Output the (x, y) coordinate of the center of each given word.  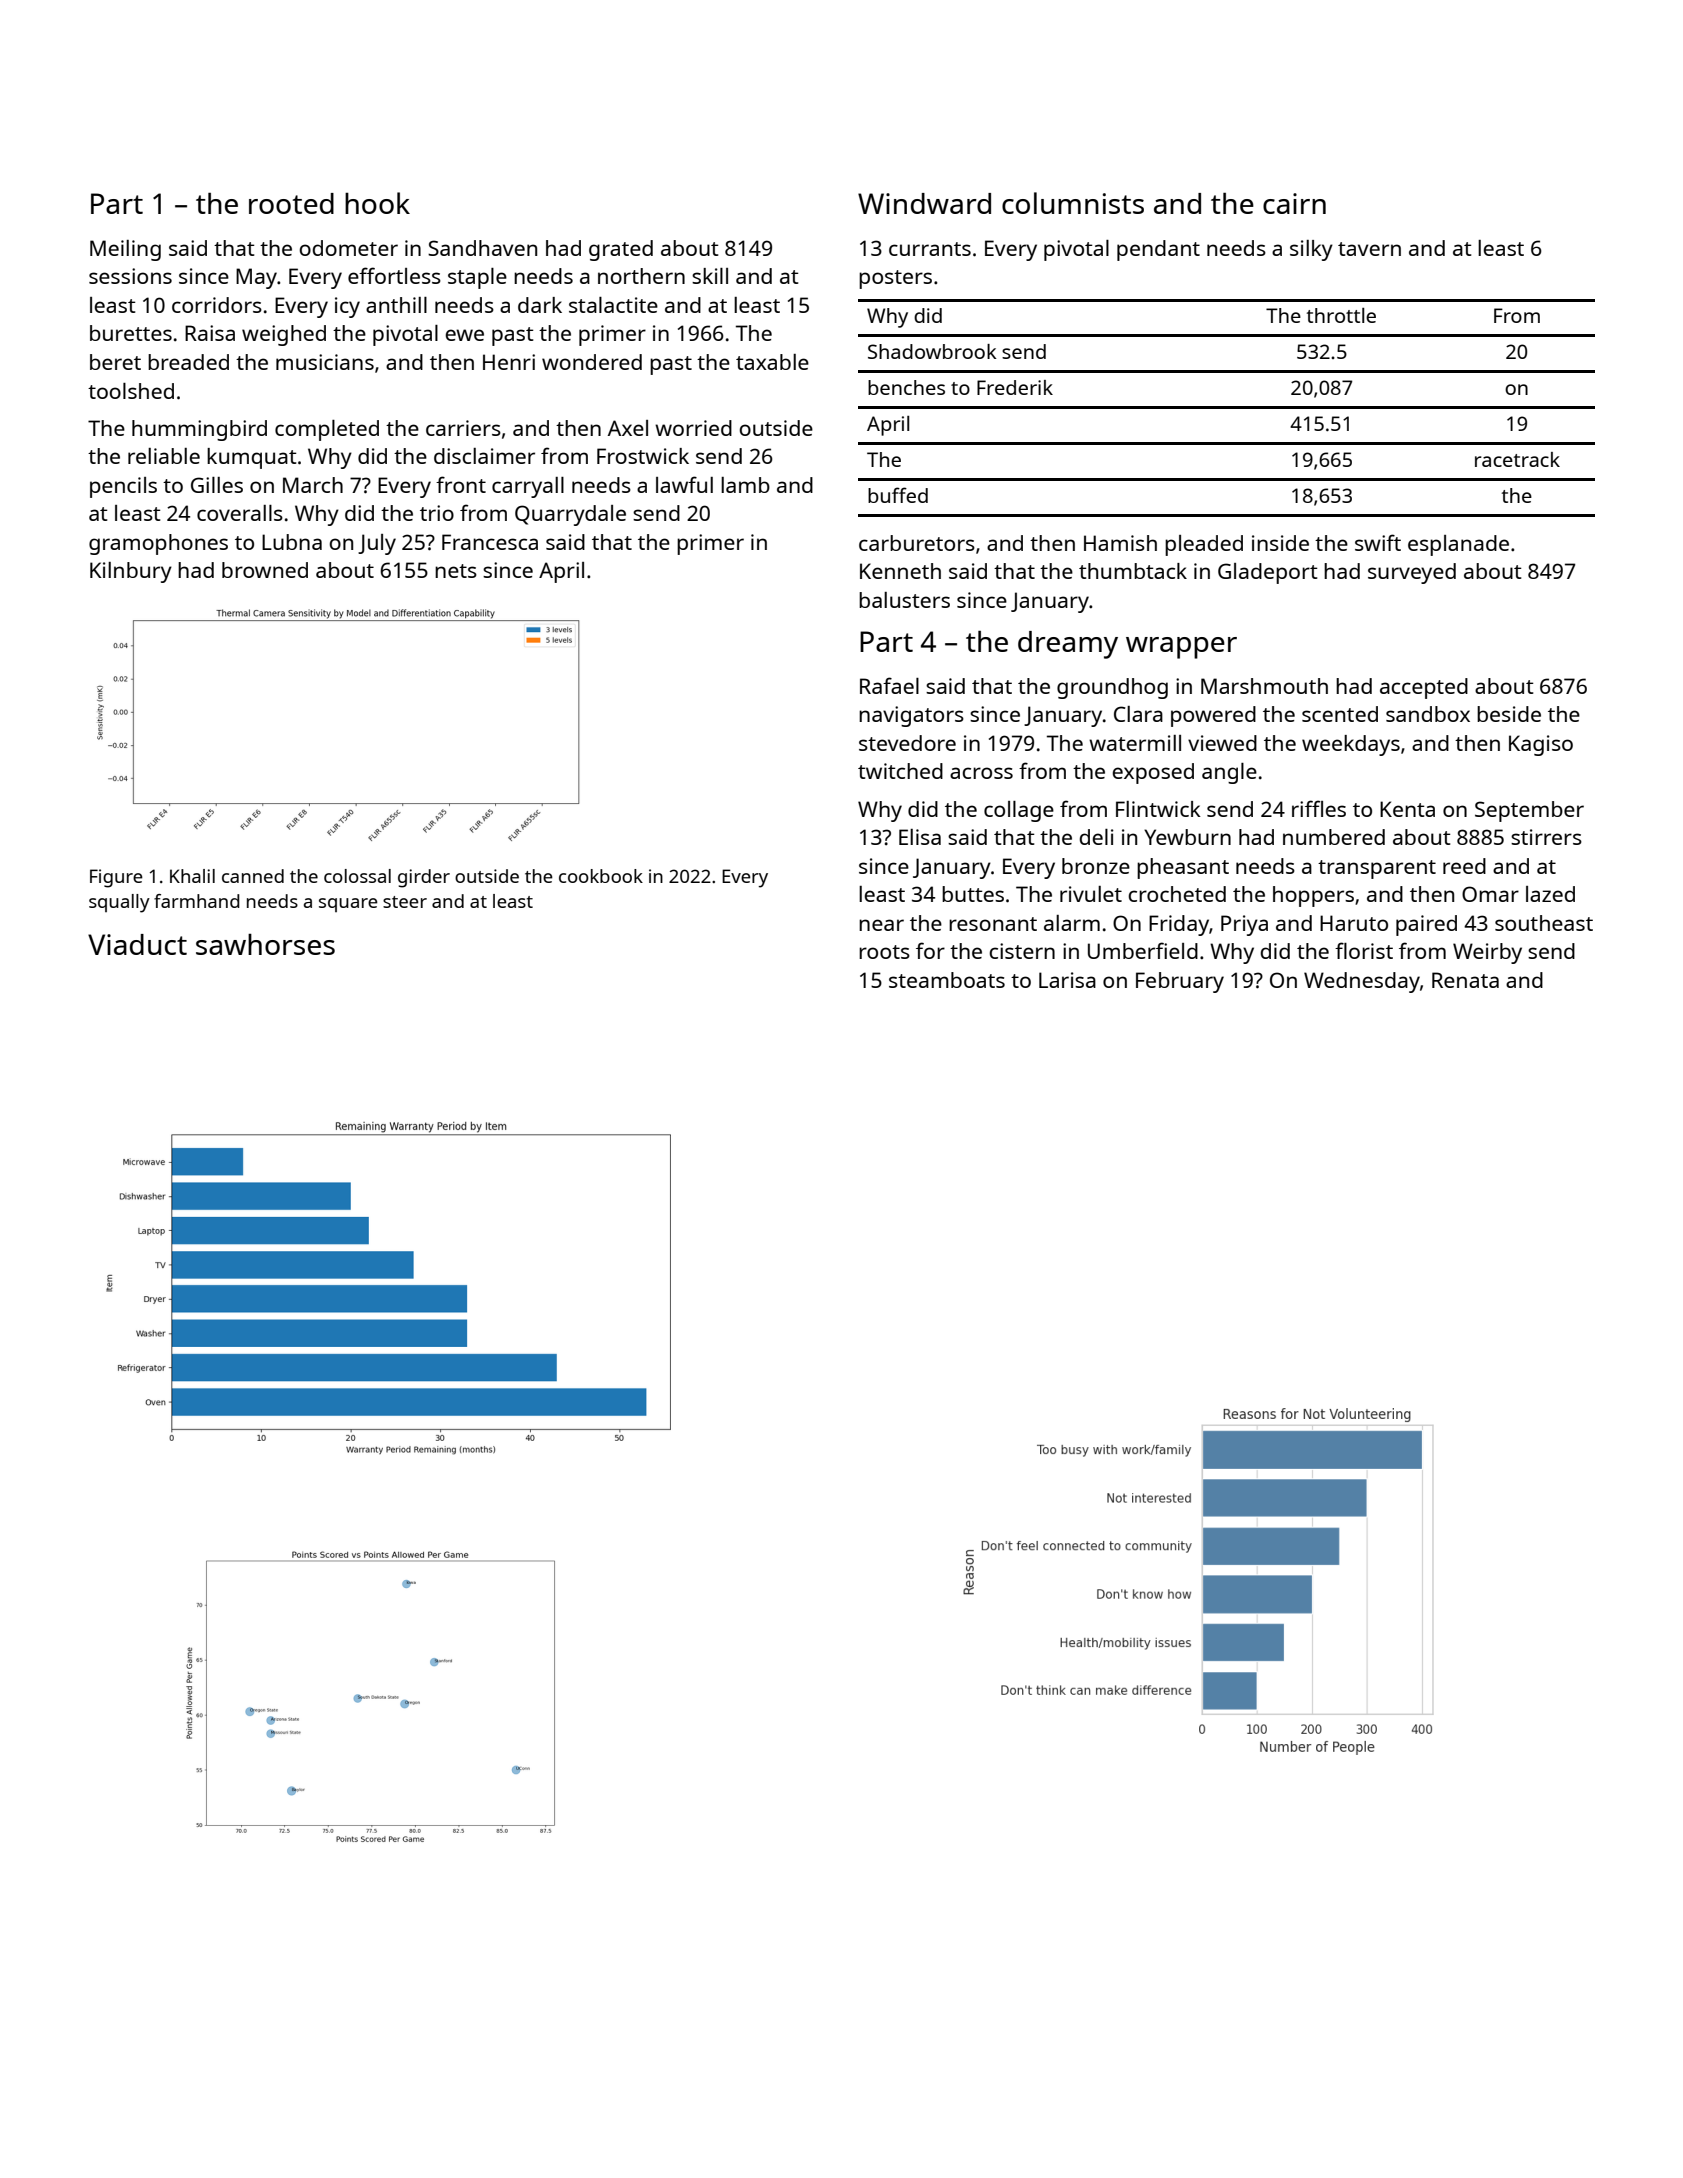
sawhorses (265, 944)
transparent (1377, 869)
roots (884, 952)
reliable (164, 456)
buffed (898, 495)
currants (930, 249)
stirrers (1546, 837)
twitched (900, 771)
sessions (130, 276)
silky (1311, 250)
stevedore (907, 743)
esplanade (1458, 545)
